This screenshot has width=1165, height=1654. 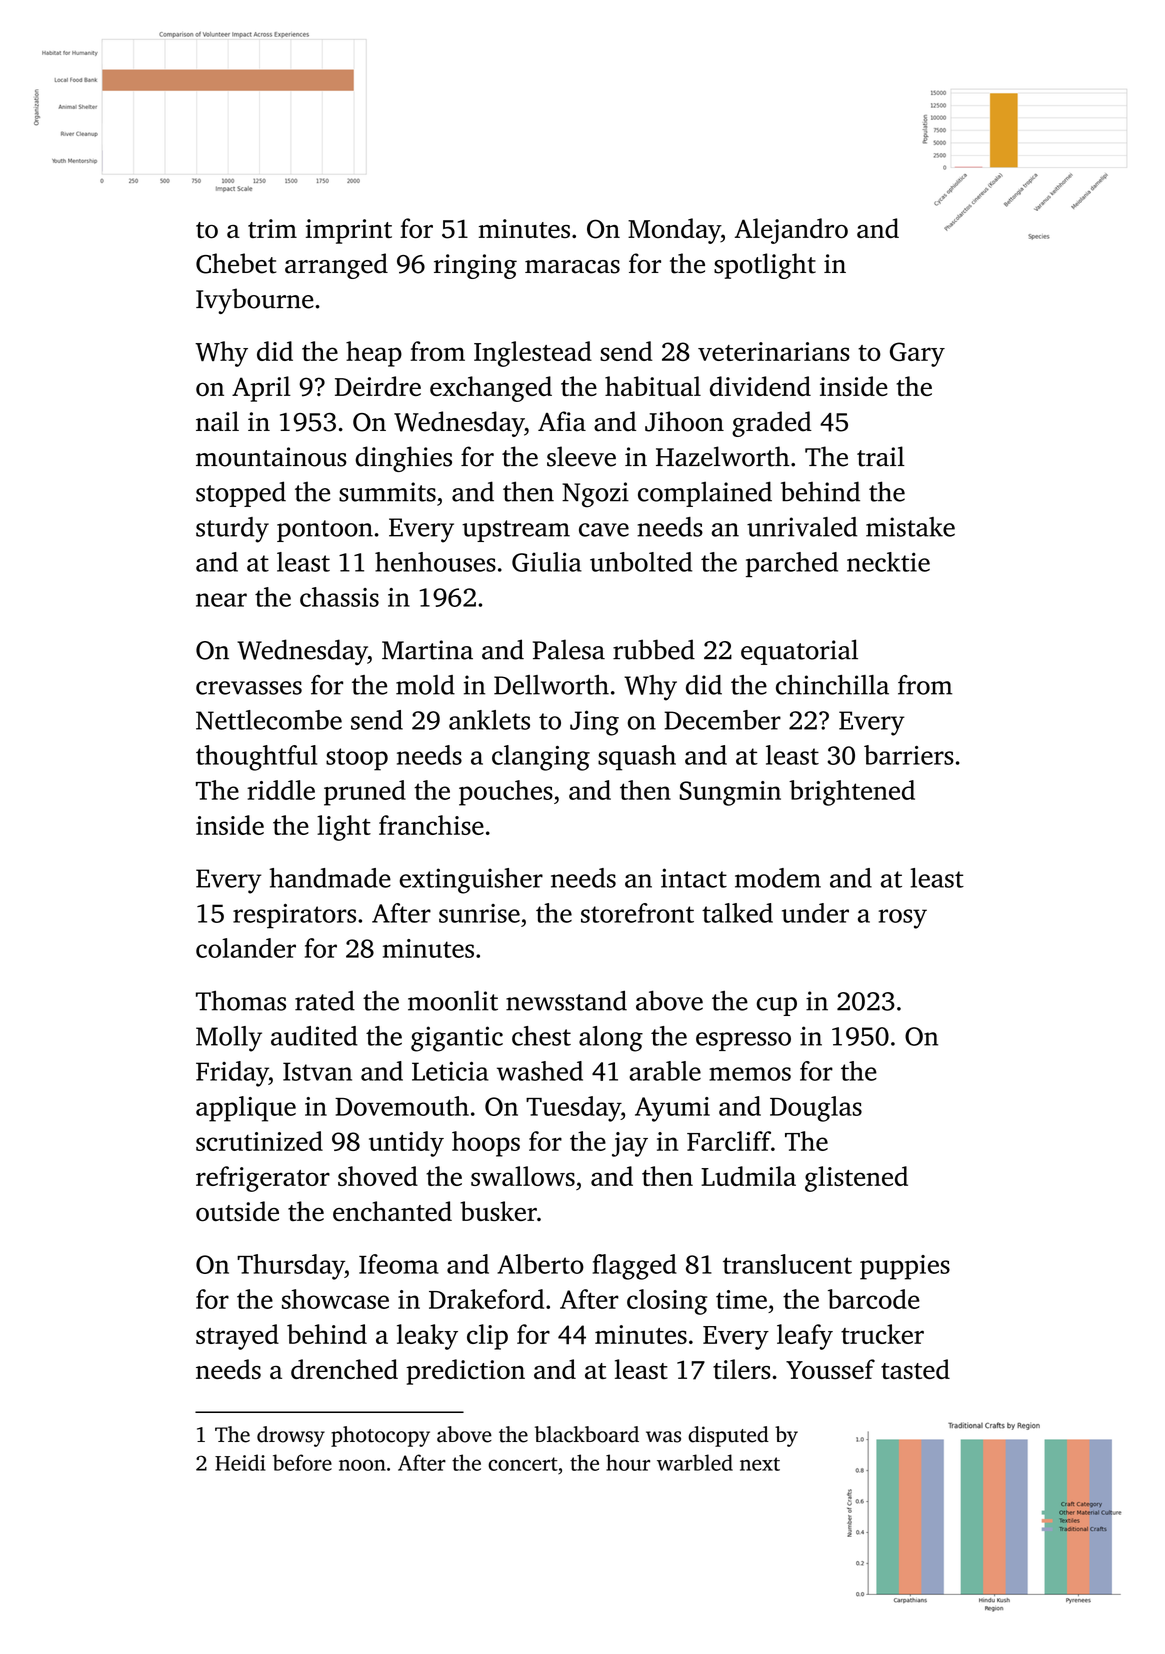 What do you see at coordinates (595, 495) in the screenshot?
I see `Ngozi` at bounding box center [595, 495].
